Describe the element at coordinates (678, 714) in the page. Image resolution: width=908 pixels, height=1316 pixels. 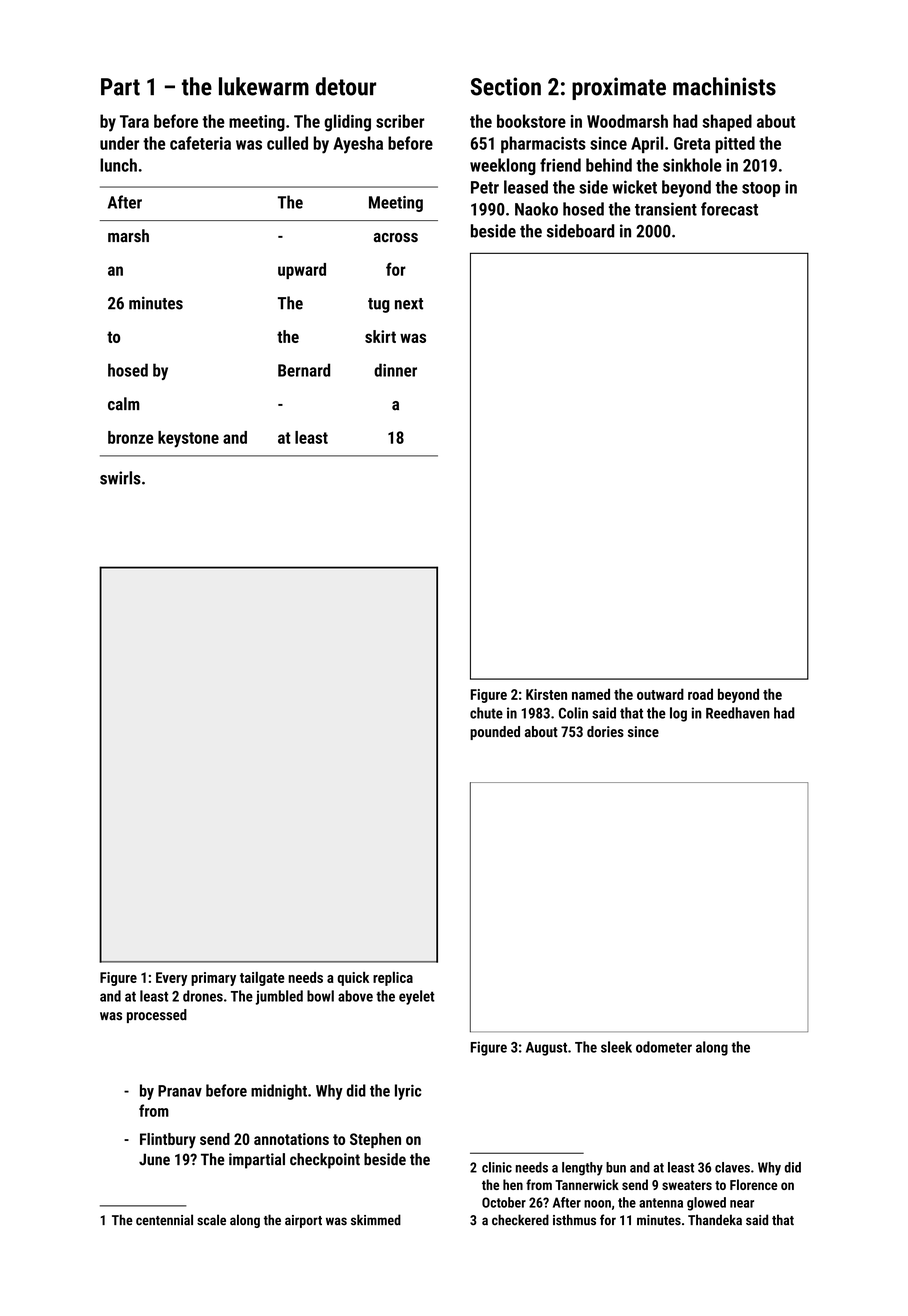
I see `log` at that location.
